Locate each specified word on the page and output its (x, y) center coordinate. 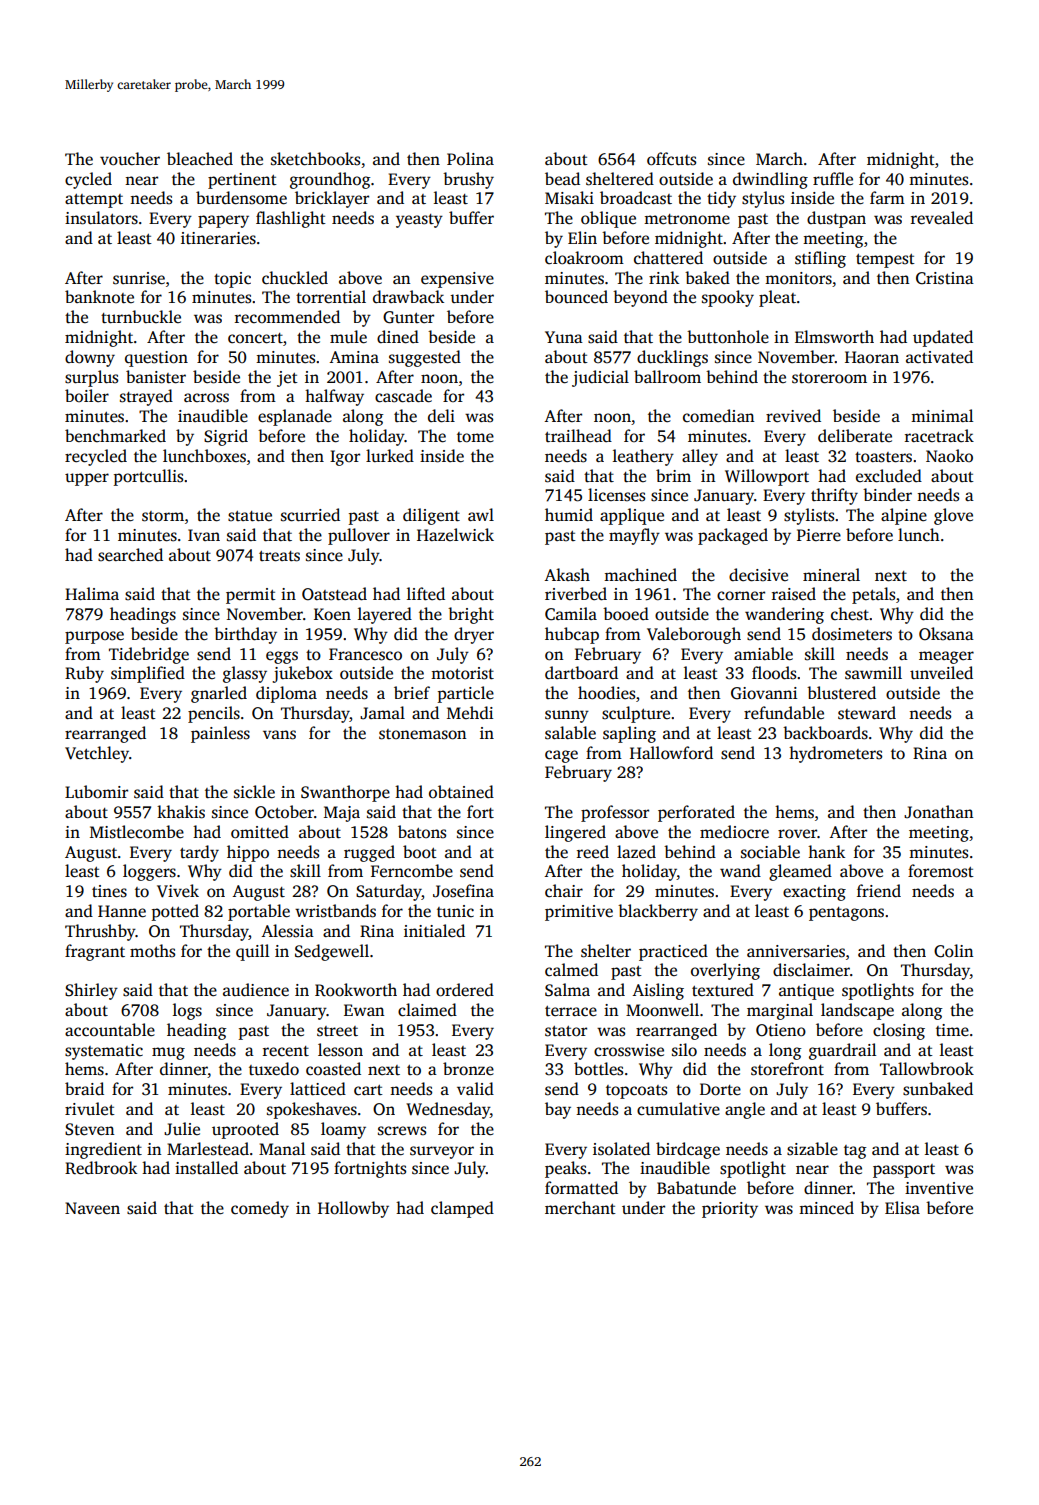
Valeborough (694, 635)
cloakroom (584, 258)
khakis (181, 812)
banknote (99, 296)
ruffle (833, 178)
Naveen (92, 1208)
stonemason (422, 734)
